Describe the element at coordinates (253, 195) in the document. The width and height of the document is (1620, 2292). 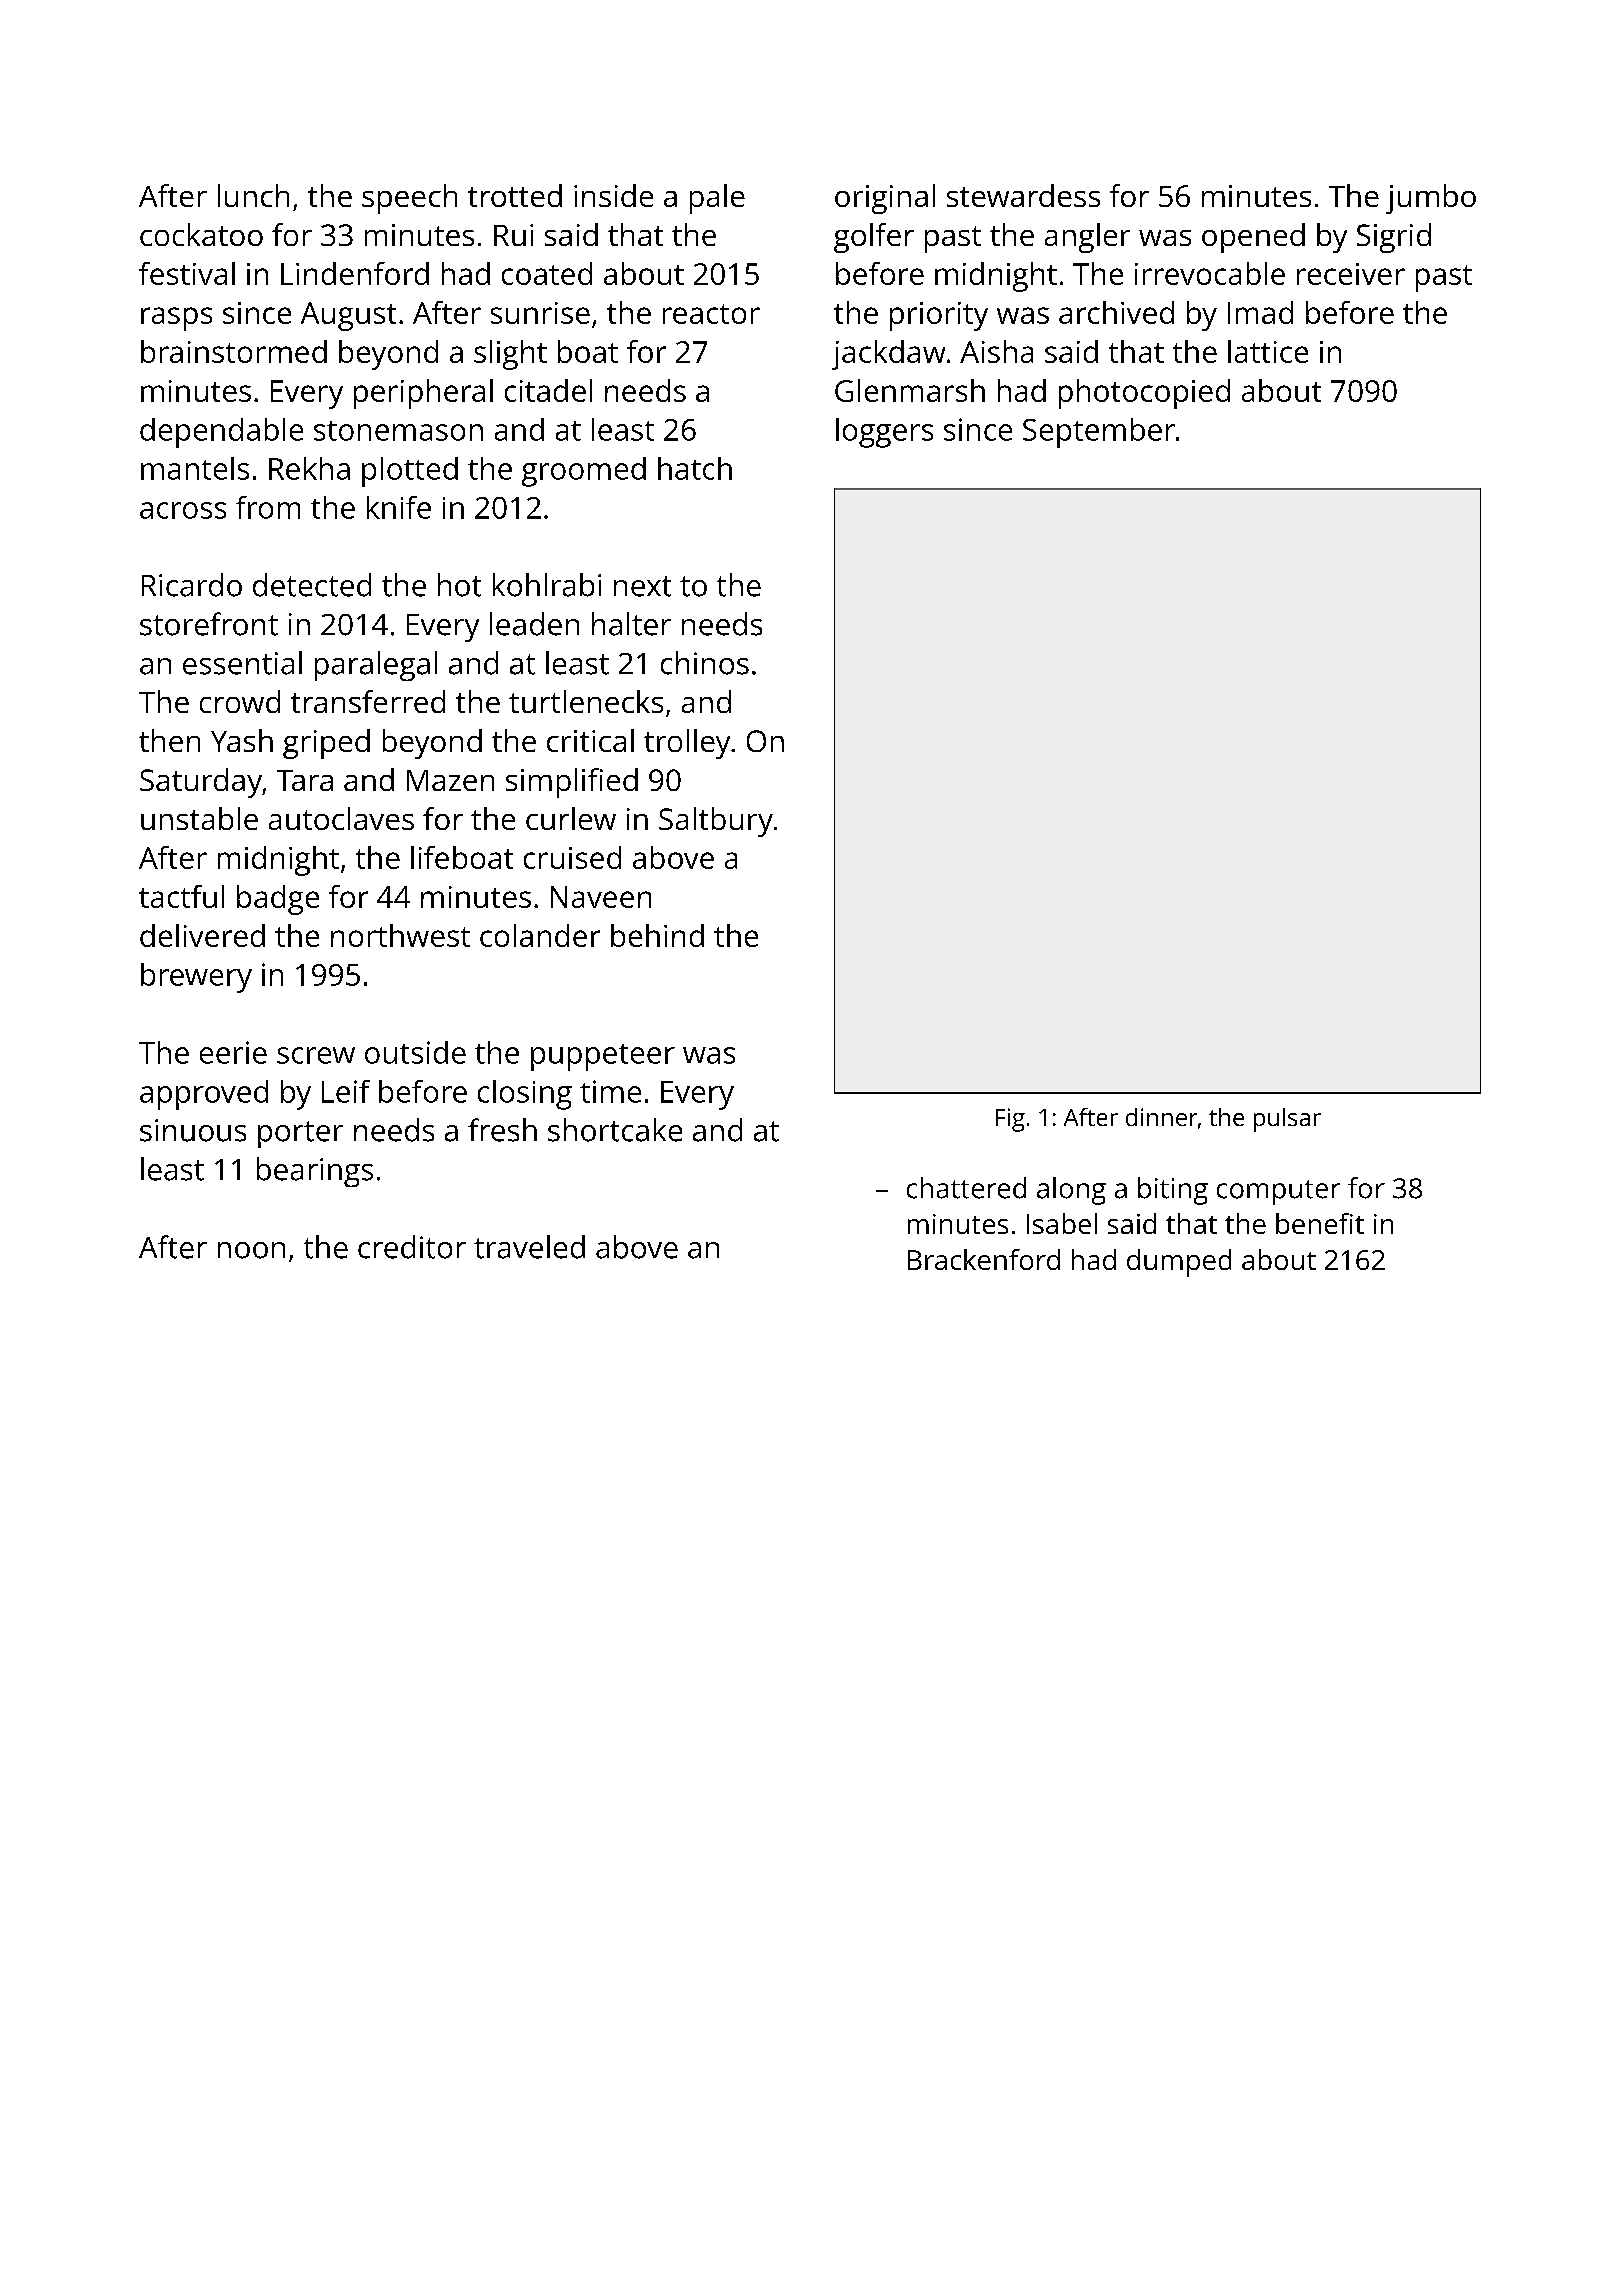
I see `lunch` at that location.
